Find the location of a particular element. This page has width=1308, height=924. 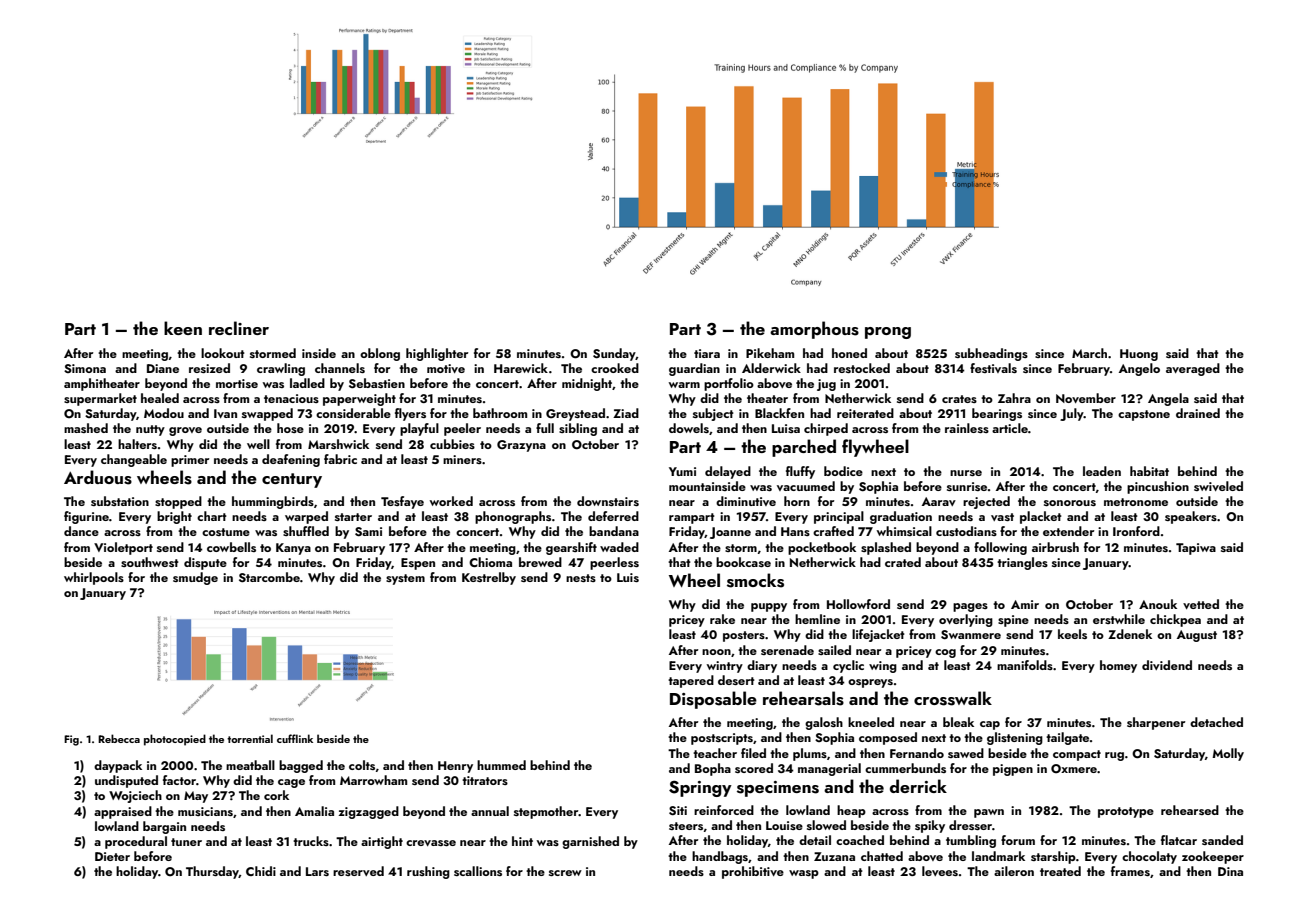

Starcombe is located at coordinates (269, 577).
